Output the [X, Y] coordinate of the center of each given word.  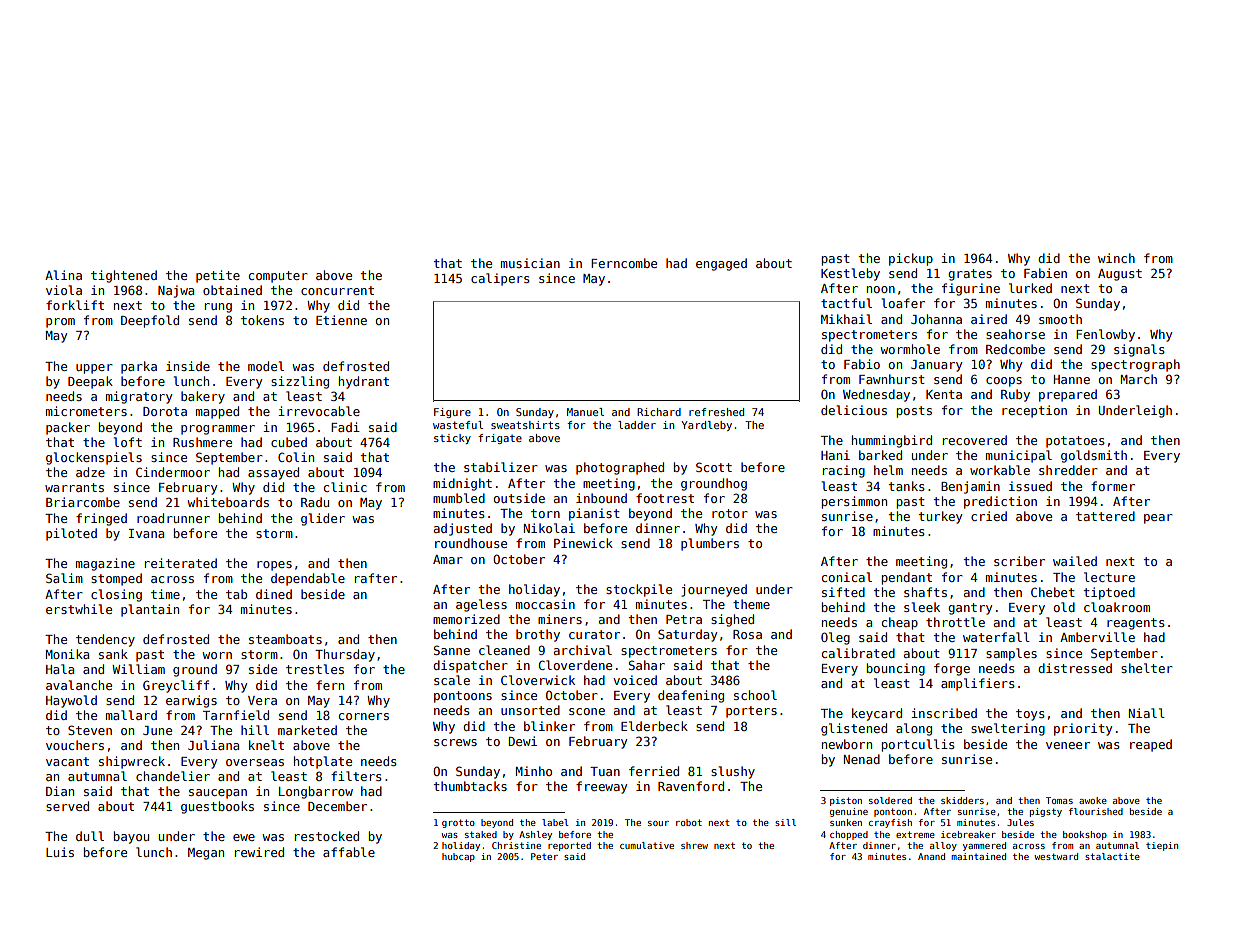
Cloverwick [538, 680]
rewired [259, 852]
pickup [911, 259]
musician [530, 263]
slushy [733, 772]
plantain [150, 610]
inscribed [944, 713]
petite [218, 276]
